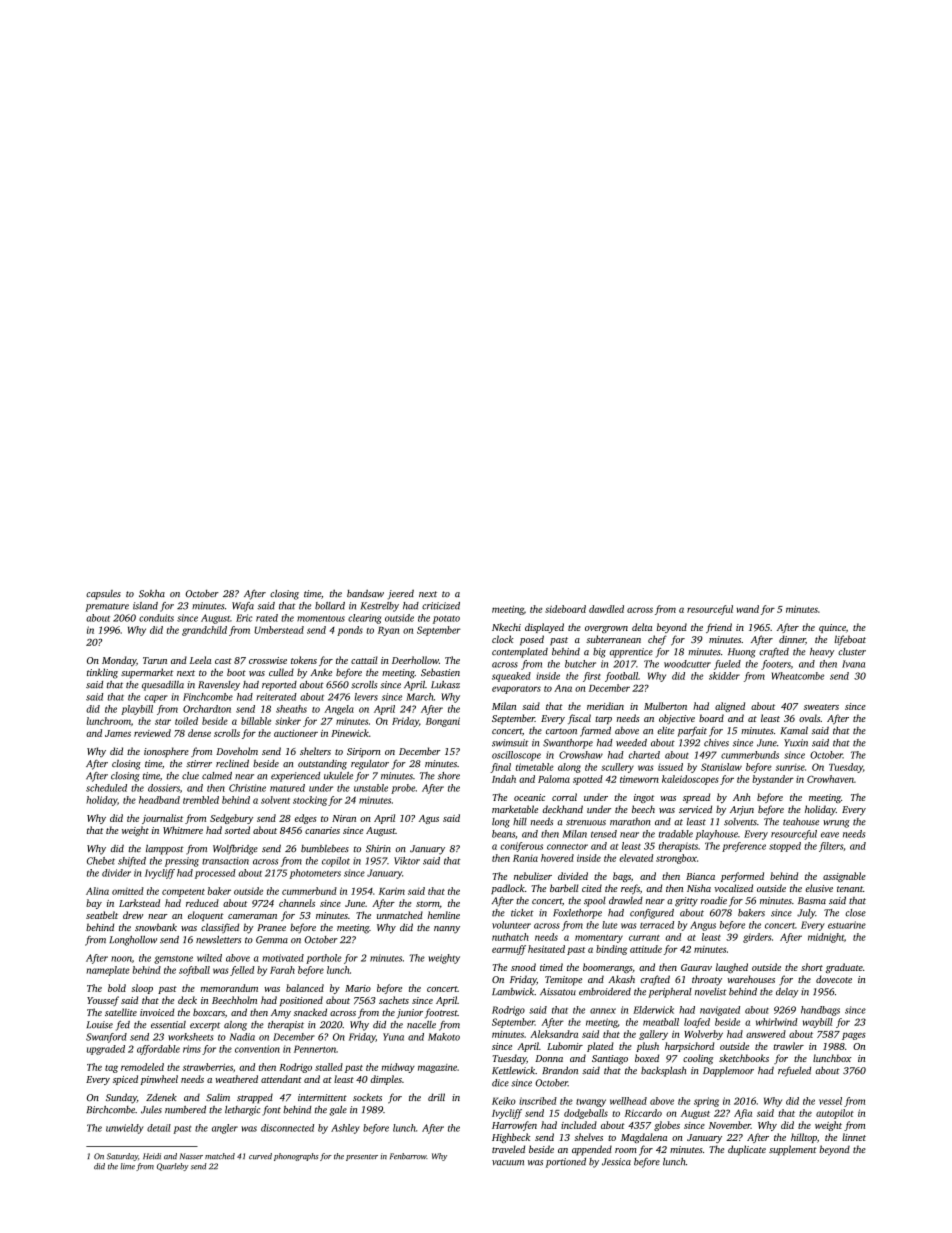  What do you see at coordinates (242, 971) in the page?
I see `felled` at bounding box center [242, 971].
